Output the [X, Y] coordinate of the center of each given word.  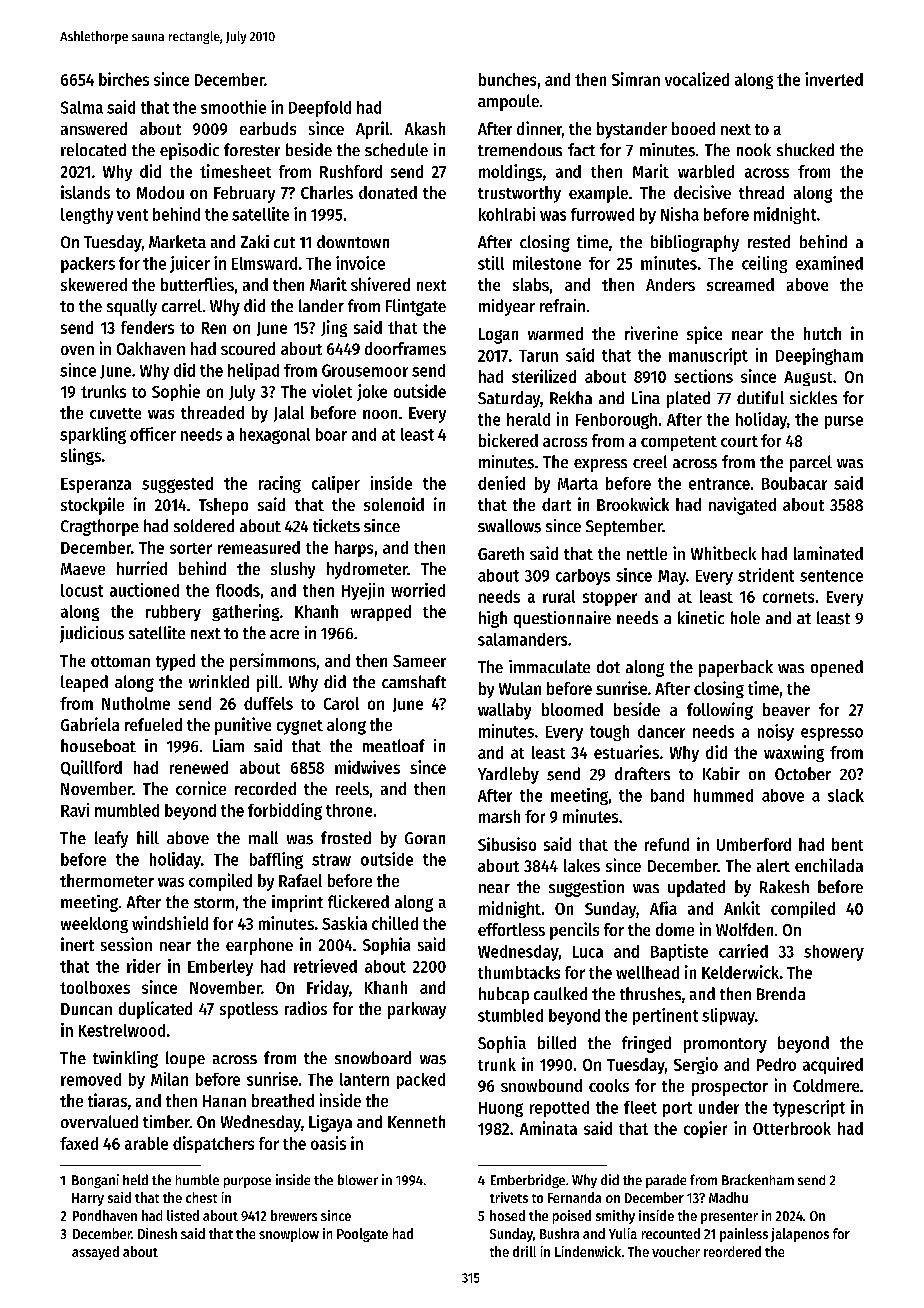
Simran [636, 79]
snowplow [289, 1235]
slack [846, 795]
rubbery [173, 613]
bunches [507, 79]
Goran [425, 838]
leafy [111, 839]
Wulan [520, 688]
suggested [177, 485]
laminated [828, 553]
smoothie [233, 107]
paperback [736, 668]
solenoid [394, 504]
